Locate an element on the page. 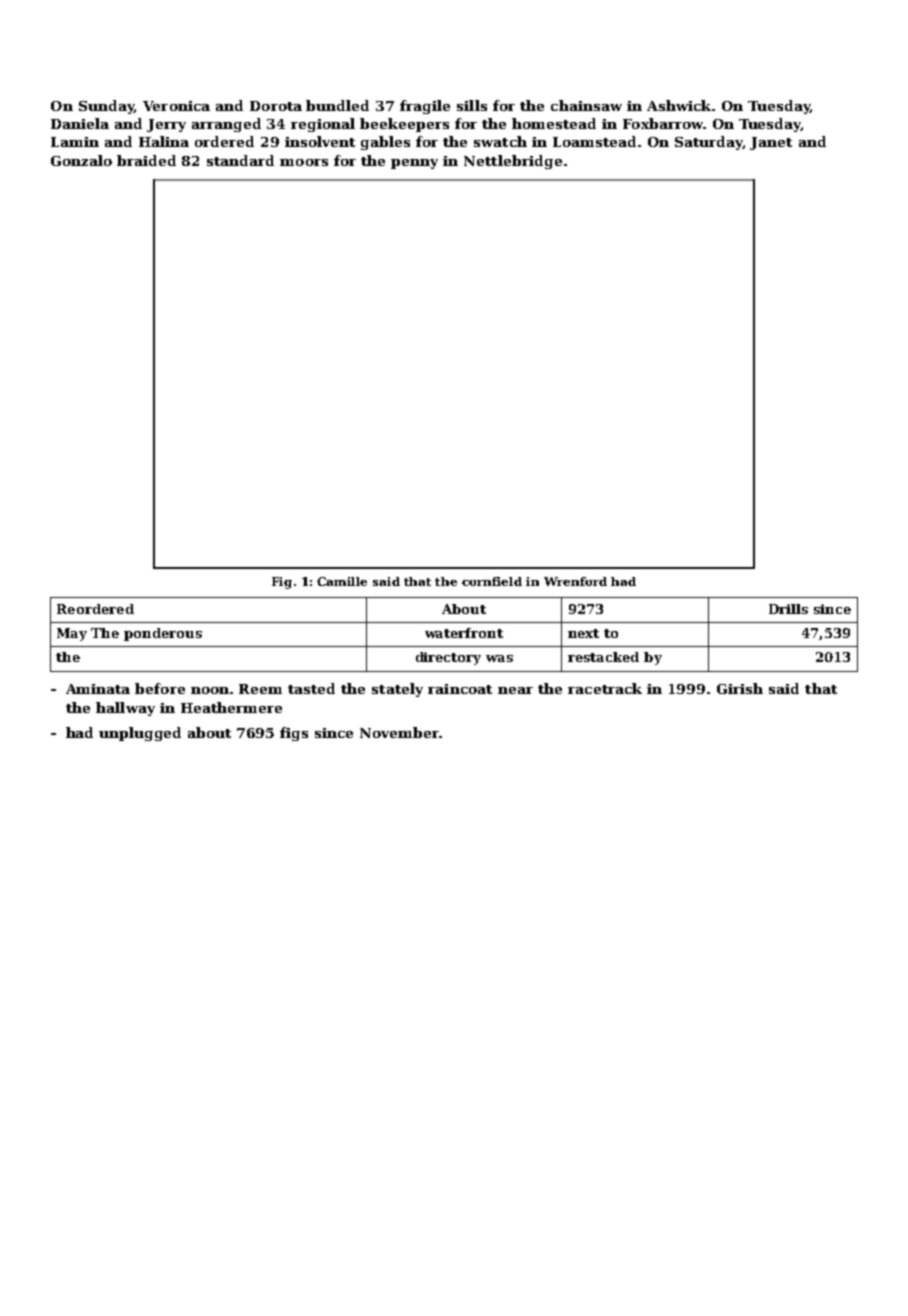 The width and height of the document is (908, 1316). moors is located at coordinates (304, 162).
